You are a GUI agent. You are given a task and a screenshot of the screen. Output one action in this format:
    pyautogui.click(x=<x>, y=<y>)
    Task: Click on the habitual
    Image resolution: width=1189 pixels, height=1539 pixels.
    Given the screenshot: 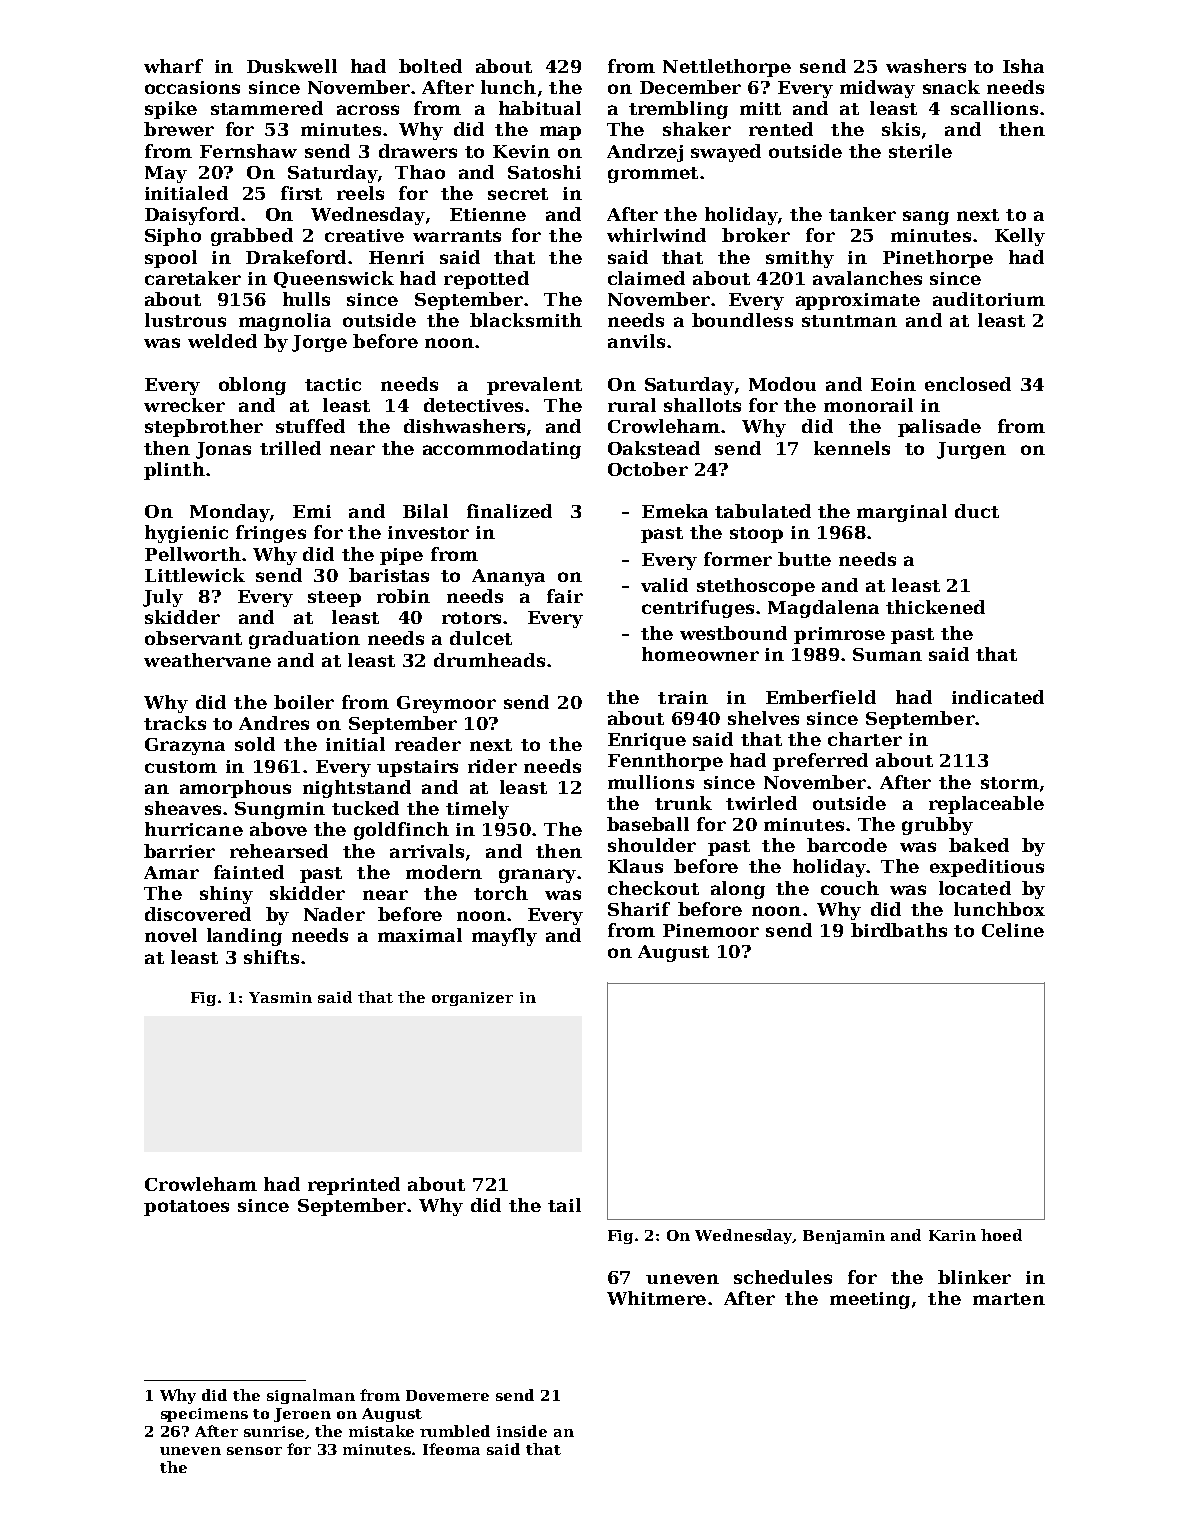 What is the action you would take?
    pyautogui.click(x=540, y=108)
